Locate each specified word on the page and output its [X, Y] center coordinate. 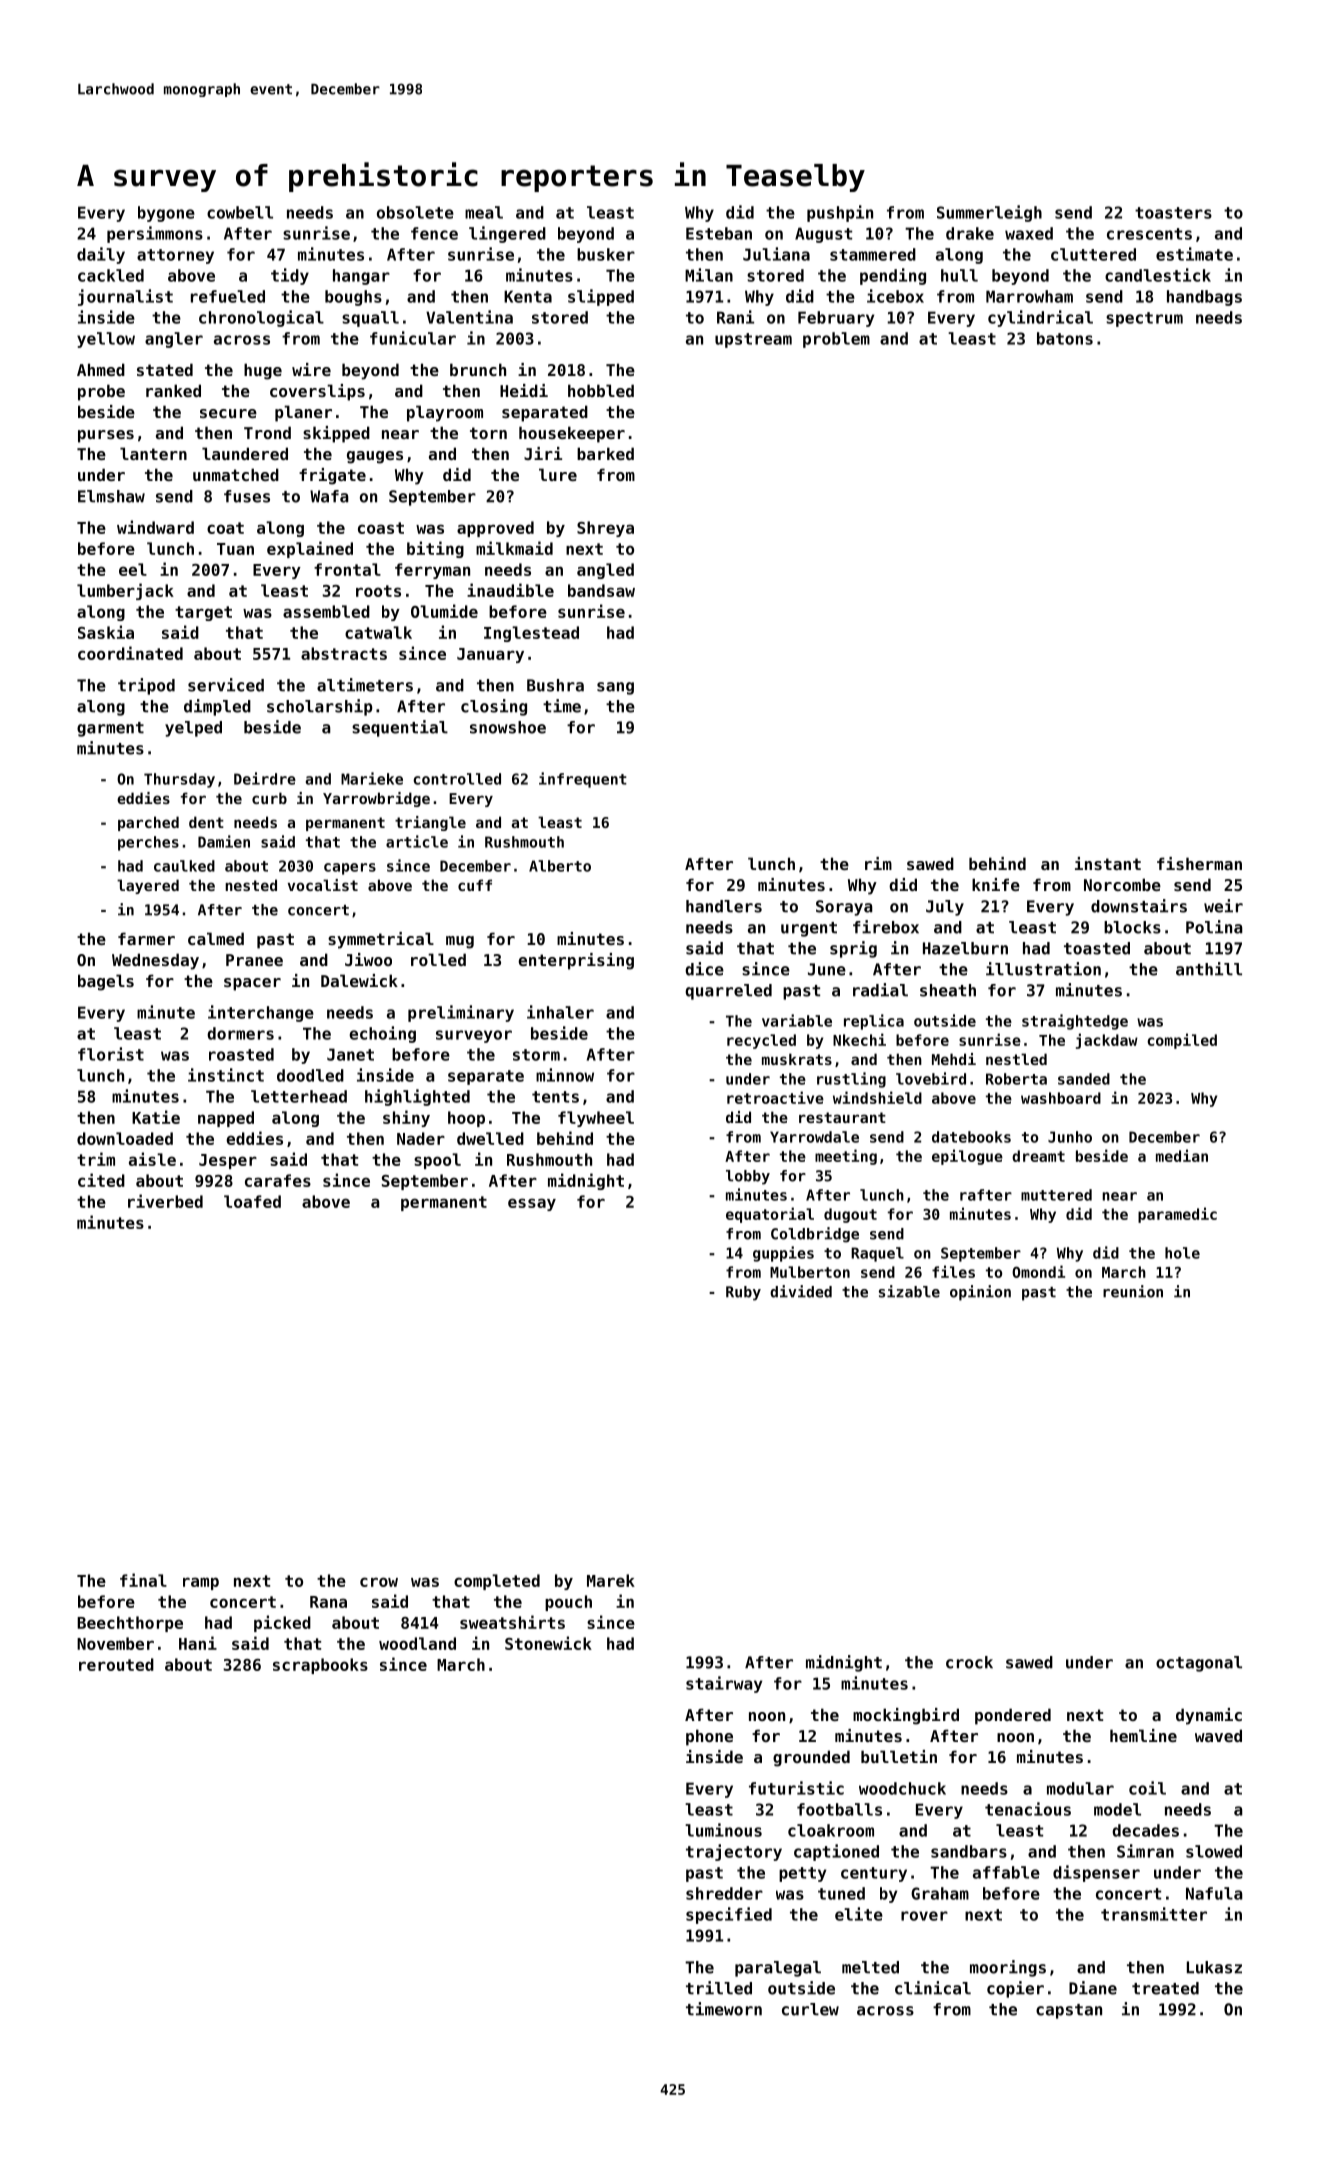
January [490, 655]
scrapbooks [320, 1666]
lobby [748, 1177]
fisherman [1199, 863]
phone [709, 1737]
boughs [353, 298]
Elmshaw [111, 496]
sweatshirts [512, 1622]
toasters [1173, 213]
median [1182, 1155]
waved [1218, 1735]
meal [484, 212]
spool [437, 1161]
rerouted [116, 1664]
